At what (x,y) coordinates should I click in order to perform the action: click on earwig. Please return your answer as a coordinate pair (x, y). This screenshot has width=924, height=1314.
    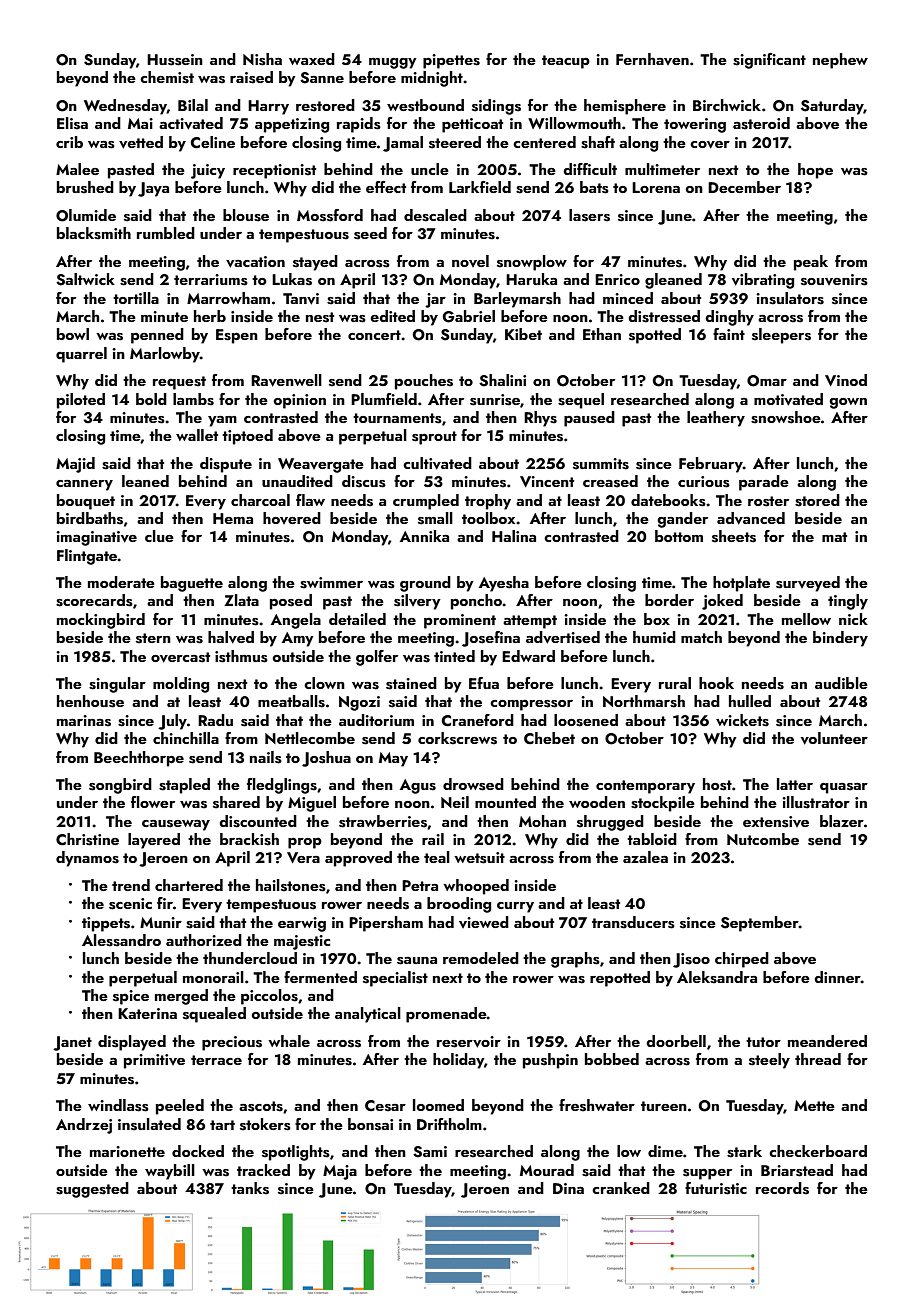
    Looking at the image, I should click on (302, 924).
